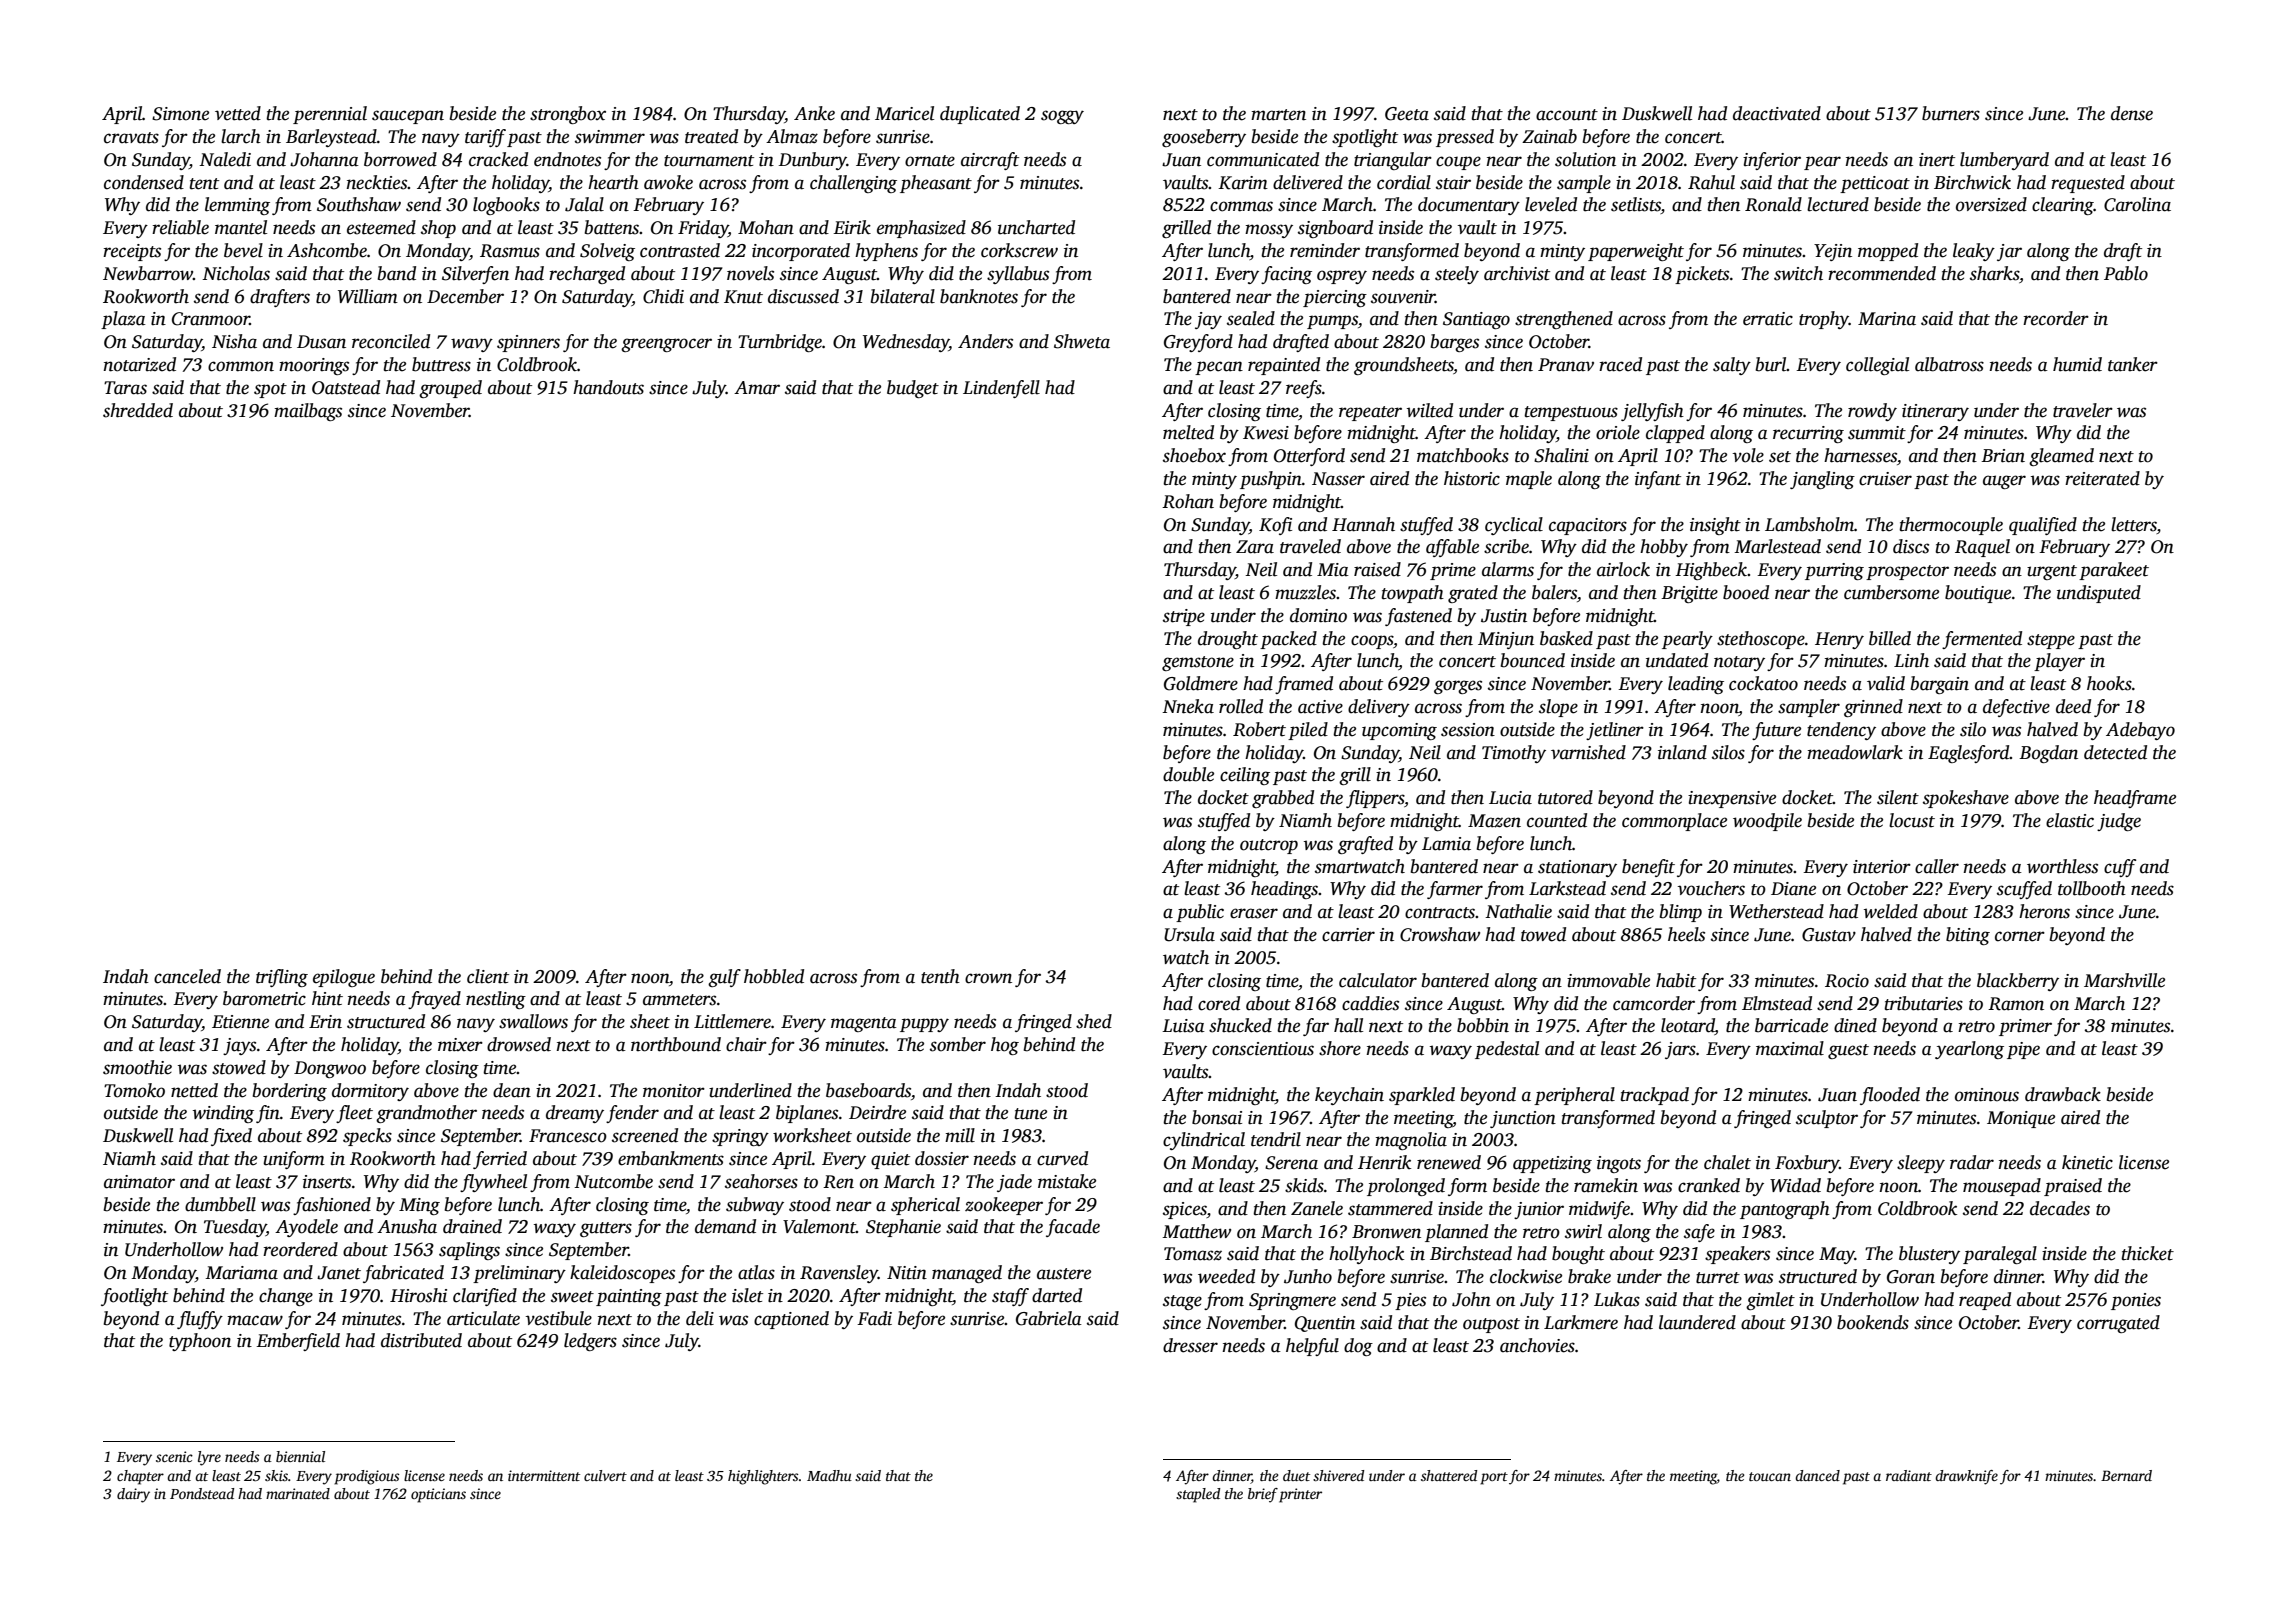  What do you see at coordinates (1449, 1475) in the screenshot?
I see `shattered` at bounding box center [1449, 1475].
